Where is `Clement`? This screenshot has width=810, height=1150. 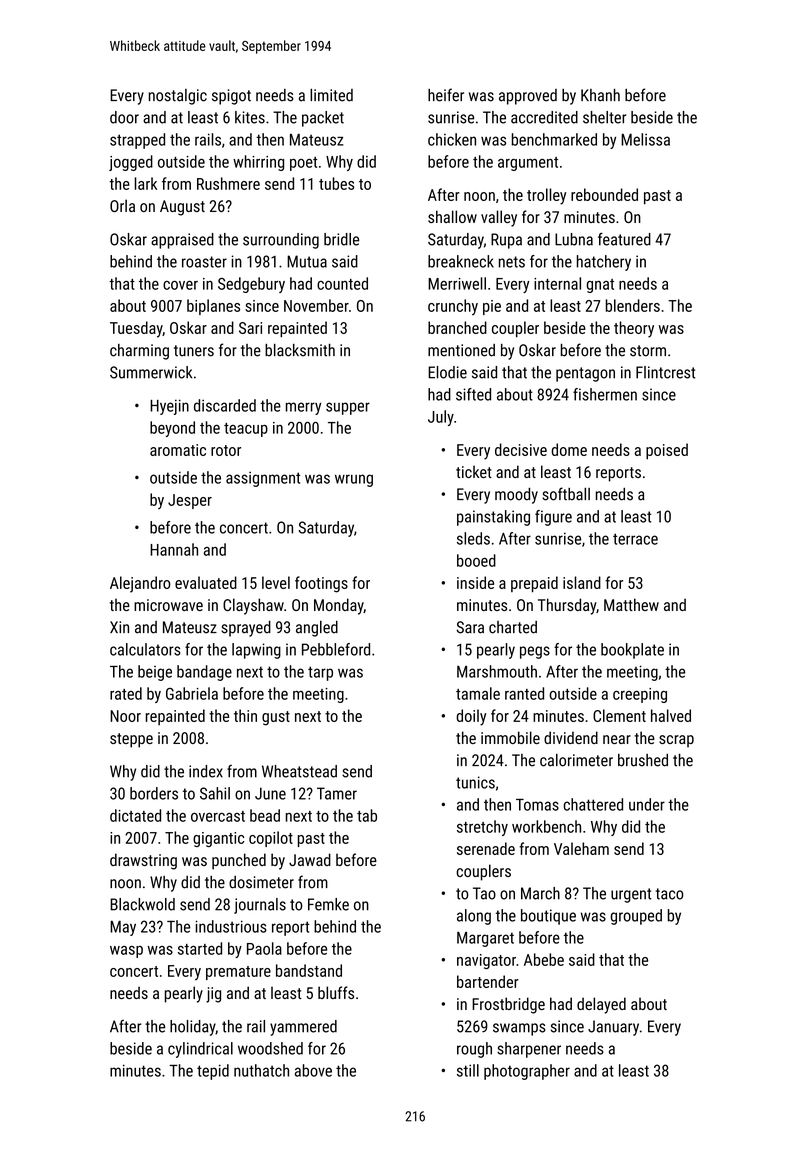
Clement is located at coordinates (619, 715).
